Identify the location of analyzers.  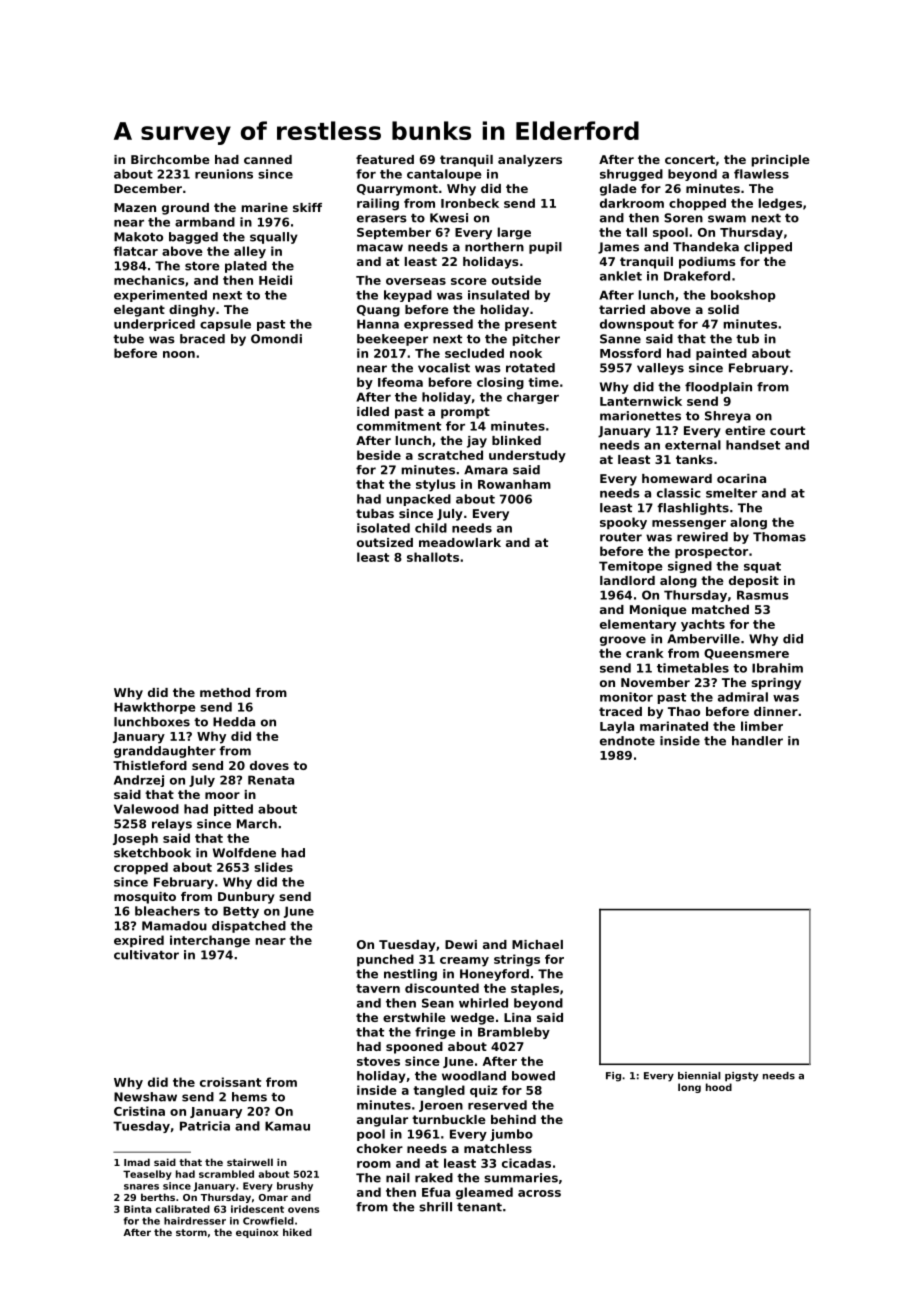
(530, 161).
